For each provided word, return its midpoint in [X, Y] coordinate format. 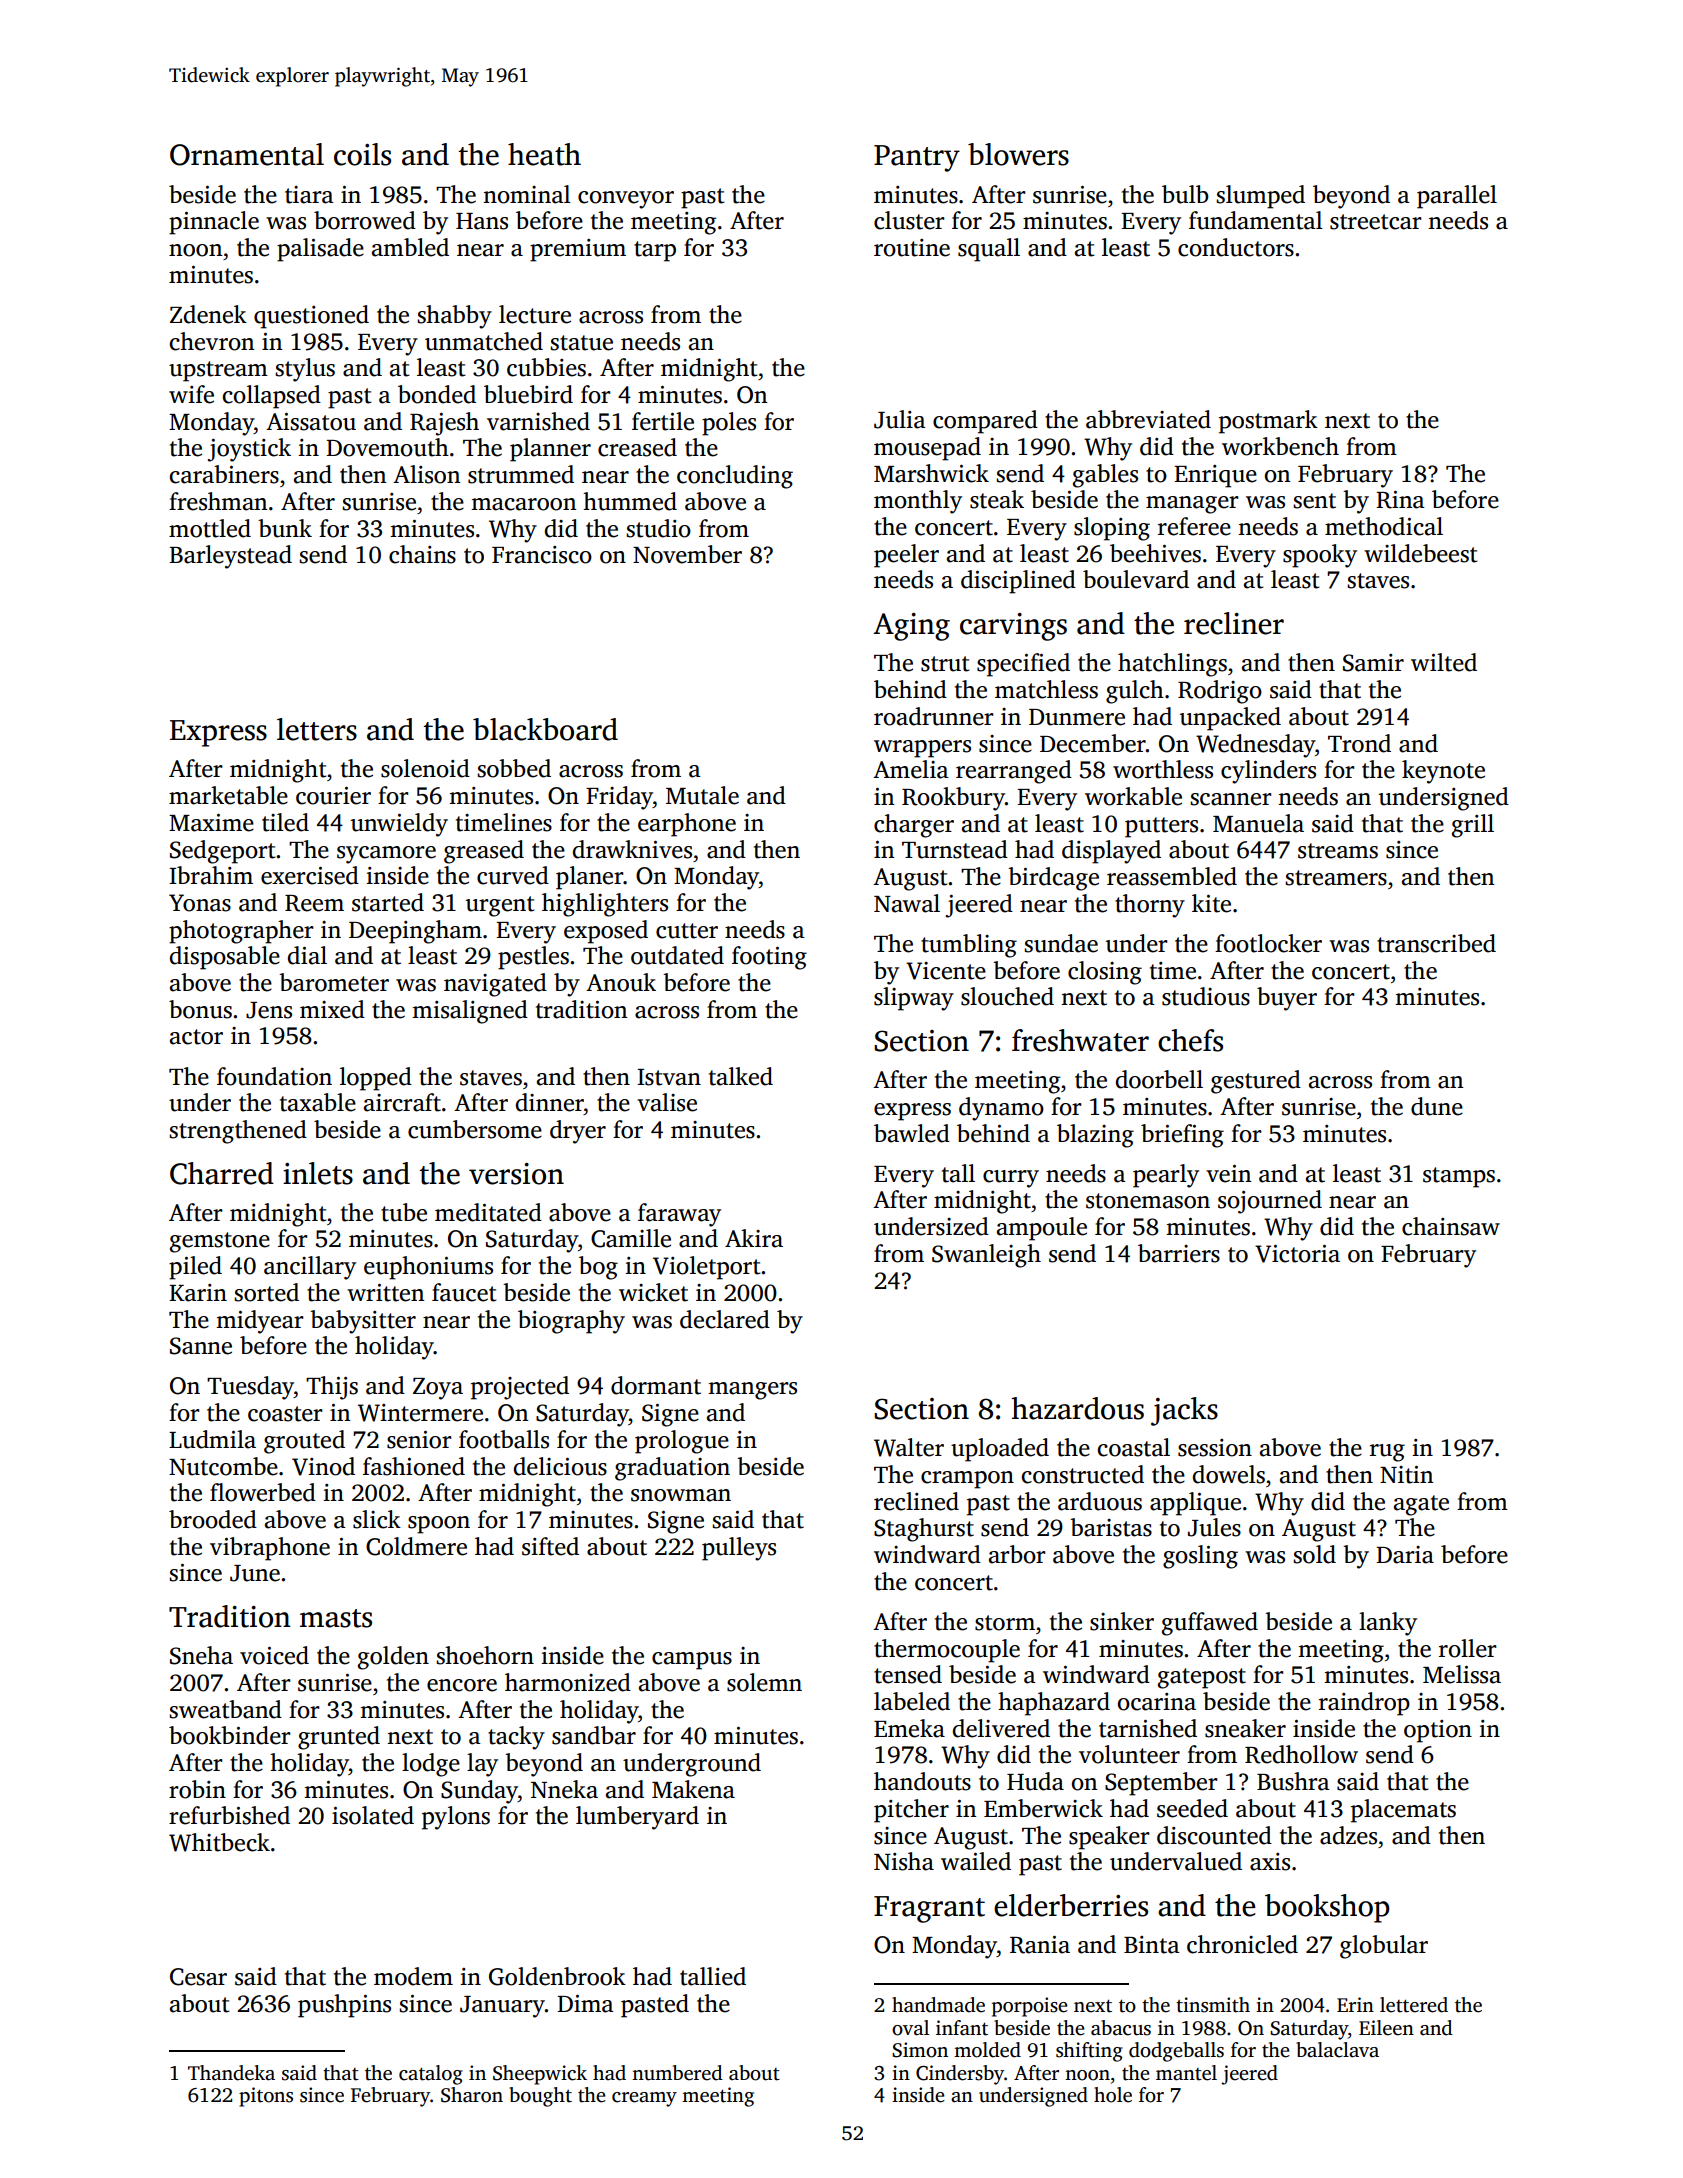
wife [191, 394]
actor [196, 1037]
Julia [900, 419]
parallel [1457, 197]
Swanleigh [986, 1256]
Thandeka [231, 2073]
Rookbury [953, 799]
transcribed [1436, 943]
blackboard [545, 729]
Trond [1359, 743]
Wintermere [420, 1413]
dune [1437, 1106]
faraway [679, 1215]
